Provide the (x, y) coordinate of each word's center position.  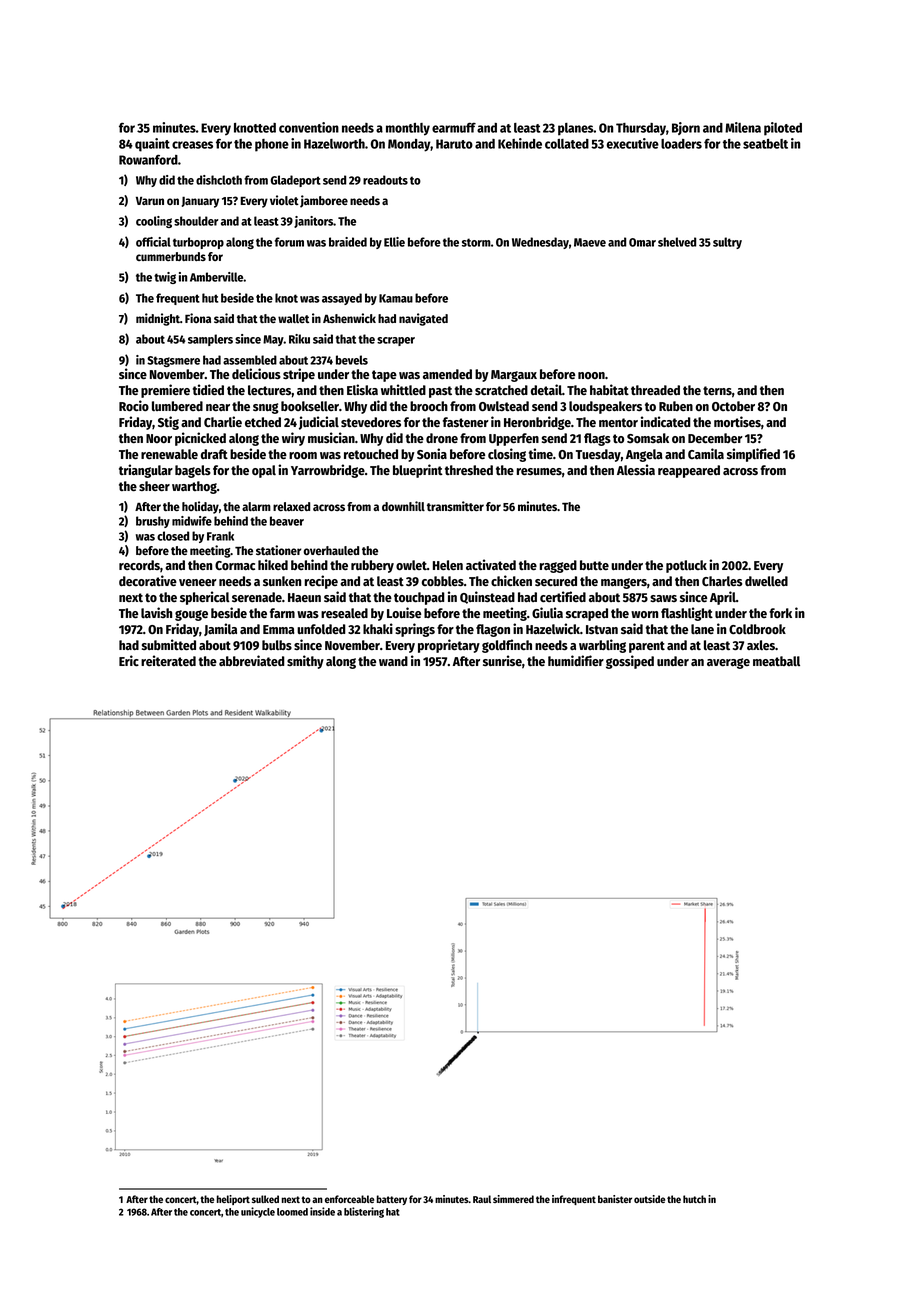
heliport (233, 1200)
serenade (257, 597)
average (728, 663)
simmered (513, 1199)
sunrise (502, 660)
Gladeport (296, 181)
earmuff (454, 127)
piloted (783, 129)
